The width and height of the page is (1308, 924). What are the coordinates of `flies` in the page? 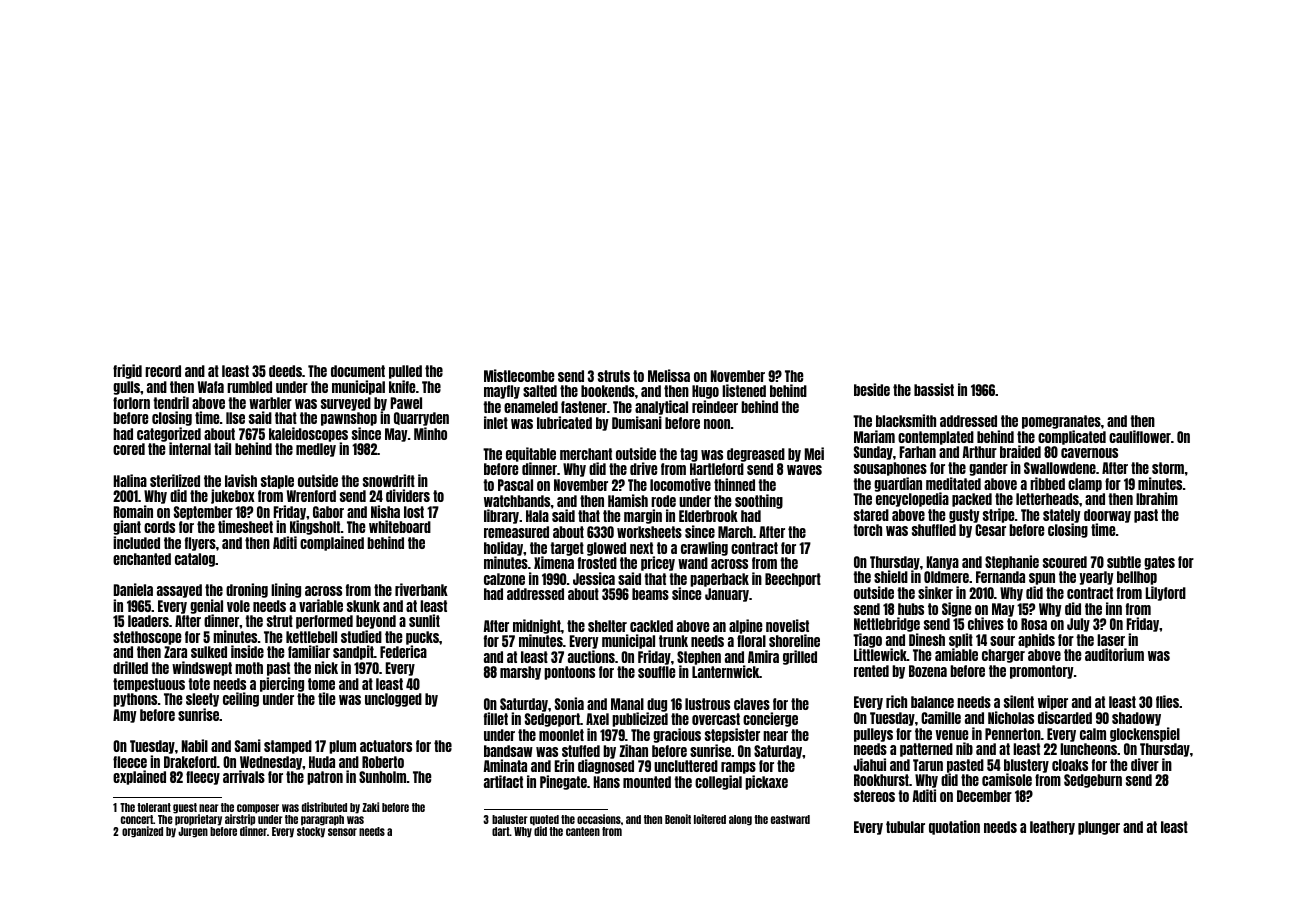 It's located at (1167, 701).
